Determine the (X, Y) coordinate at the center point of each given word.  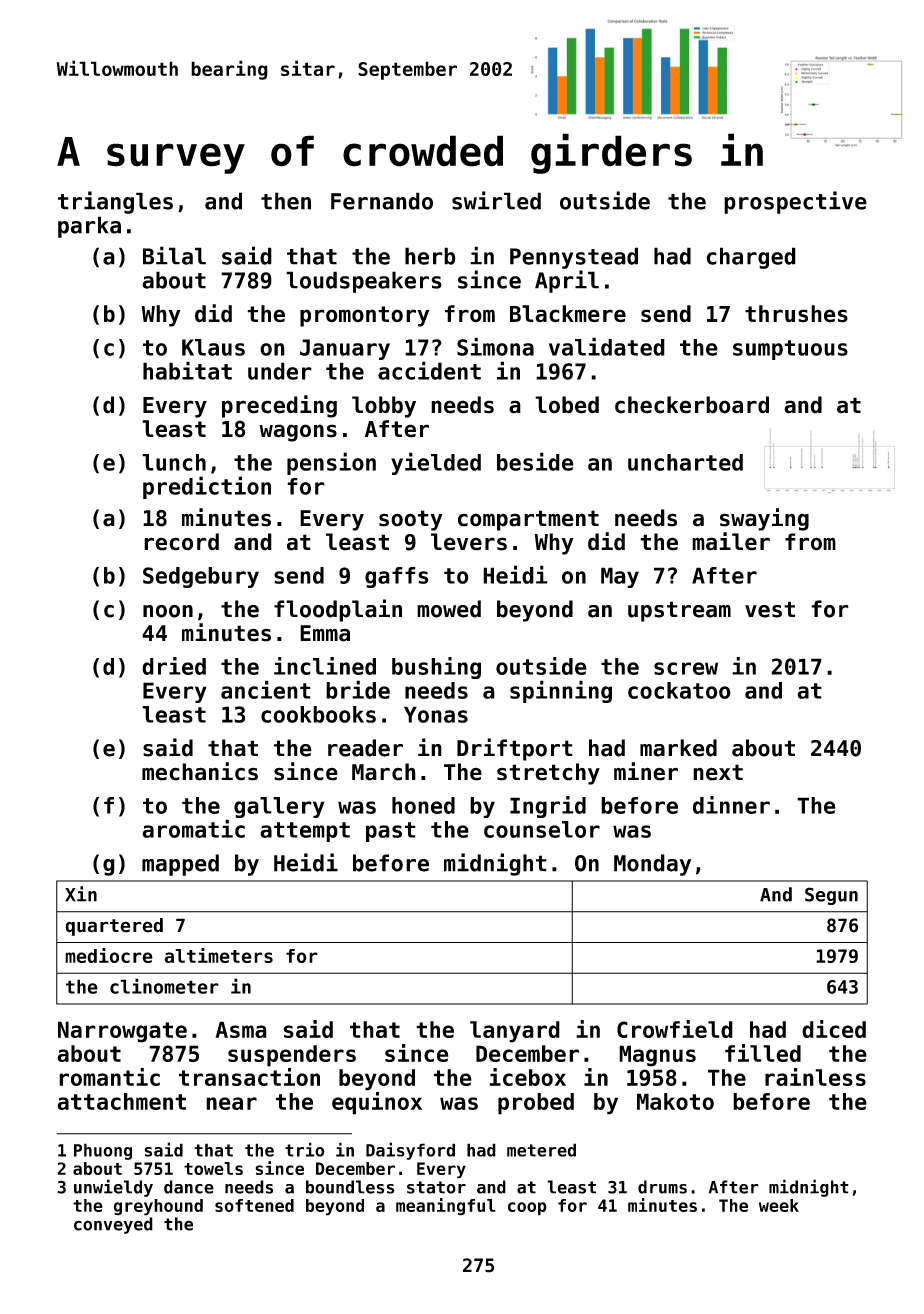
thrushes (796, 314)
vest (770, 609)
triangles (115, 202)
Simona (495, 346)
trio (304, 1149)
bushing (436, 668)
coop (527, 1209)
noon (168, 611)
